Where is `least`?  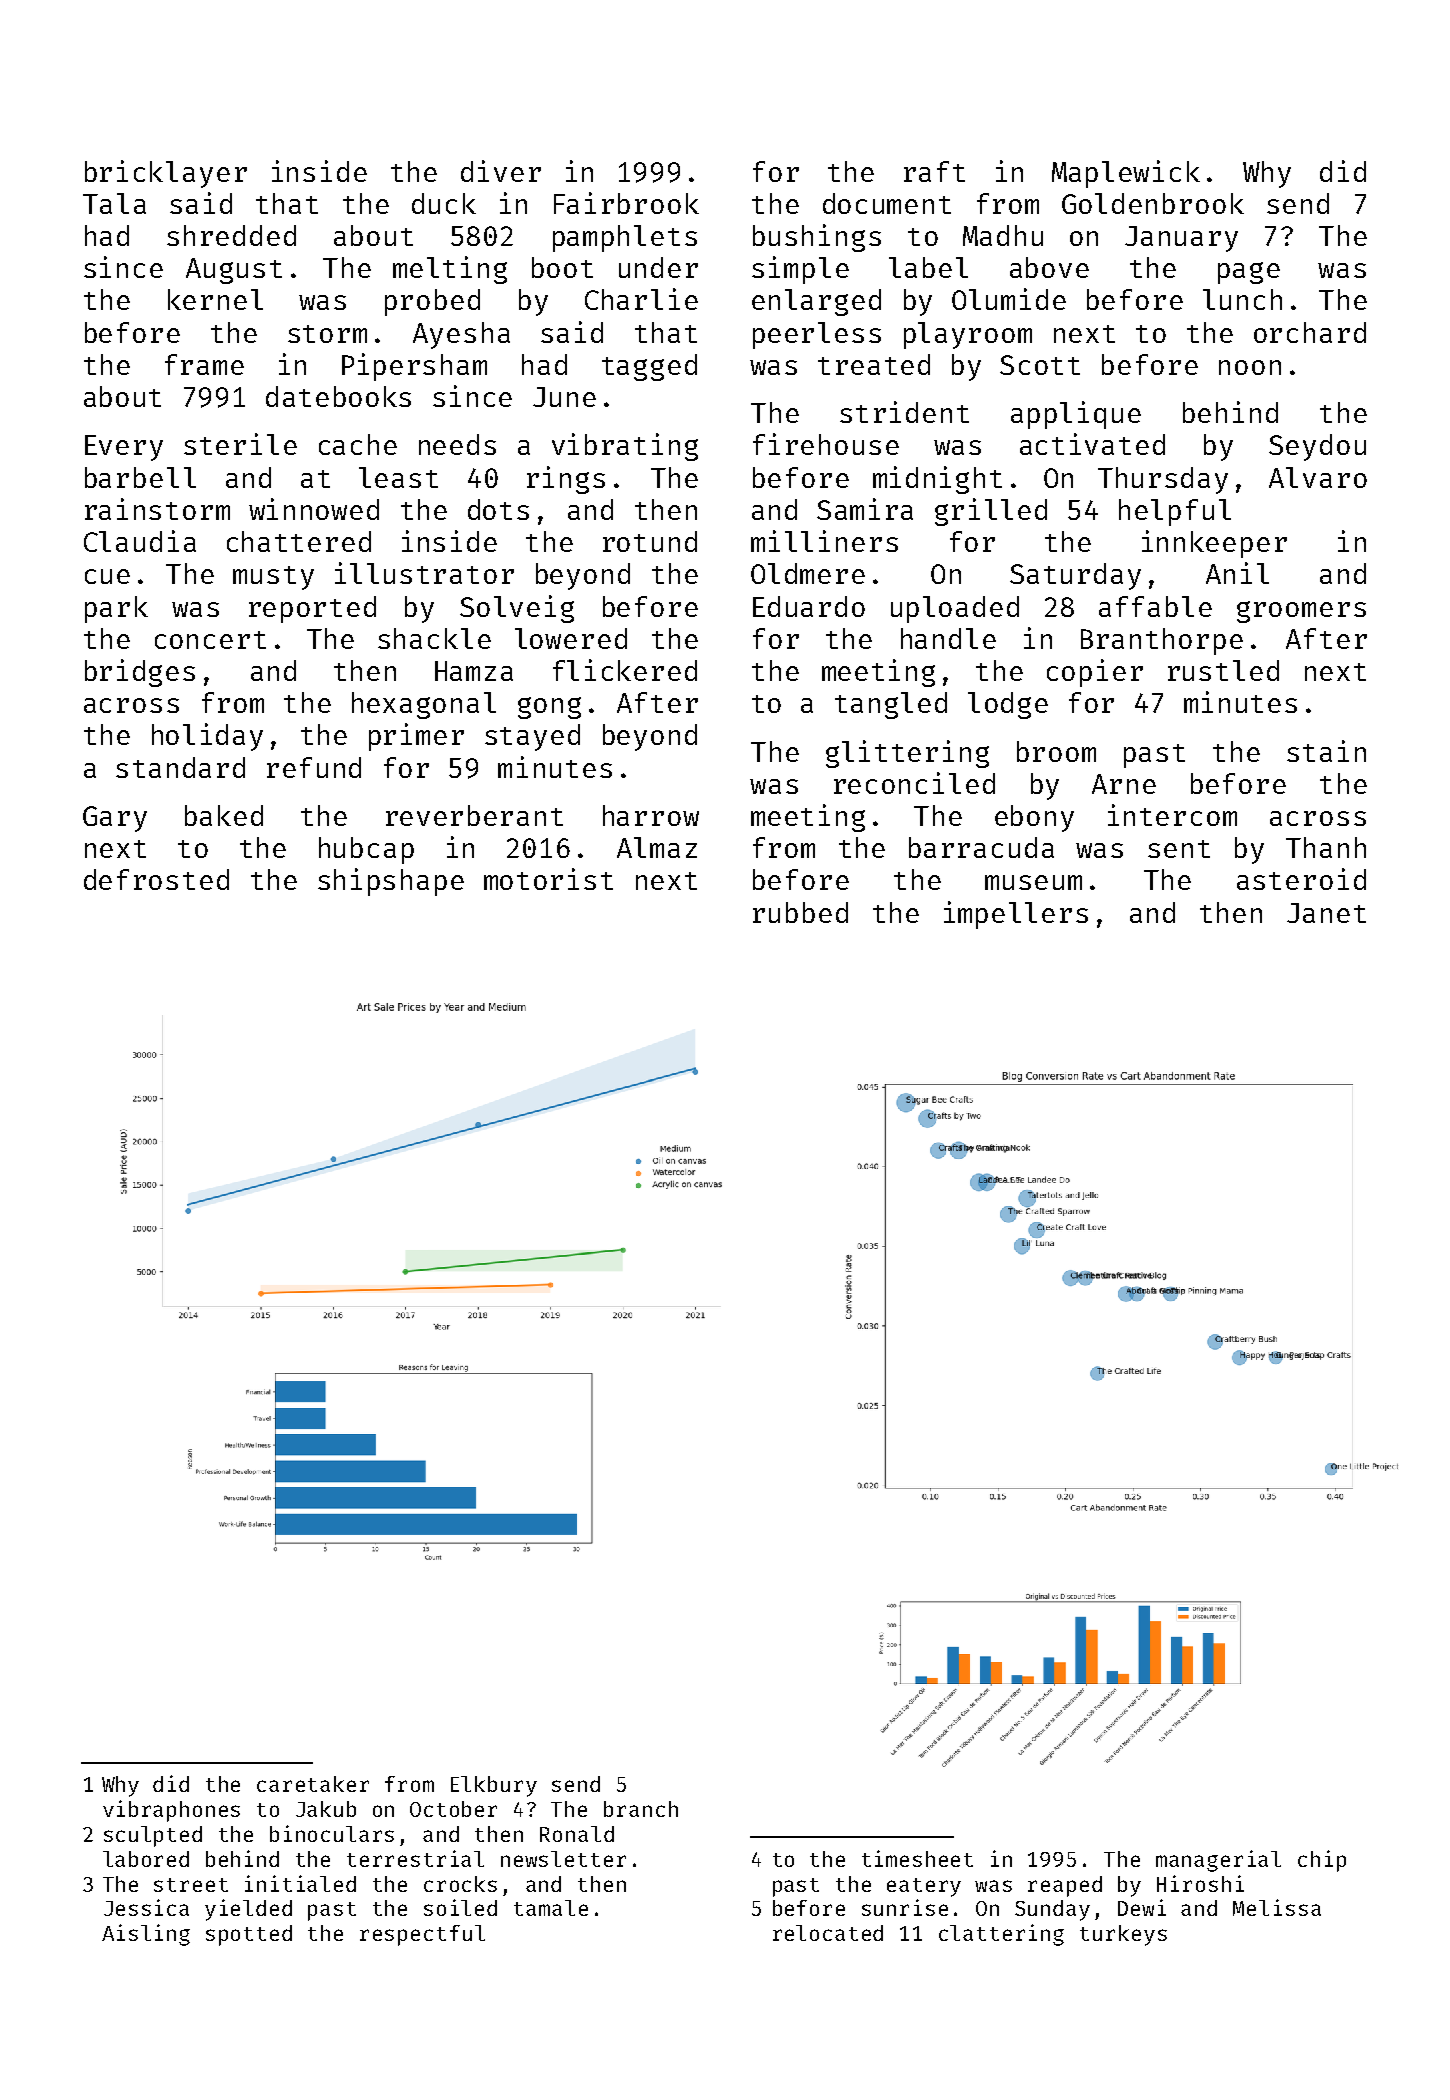 least is located at coordinates (398, 477).
